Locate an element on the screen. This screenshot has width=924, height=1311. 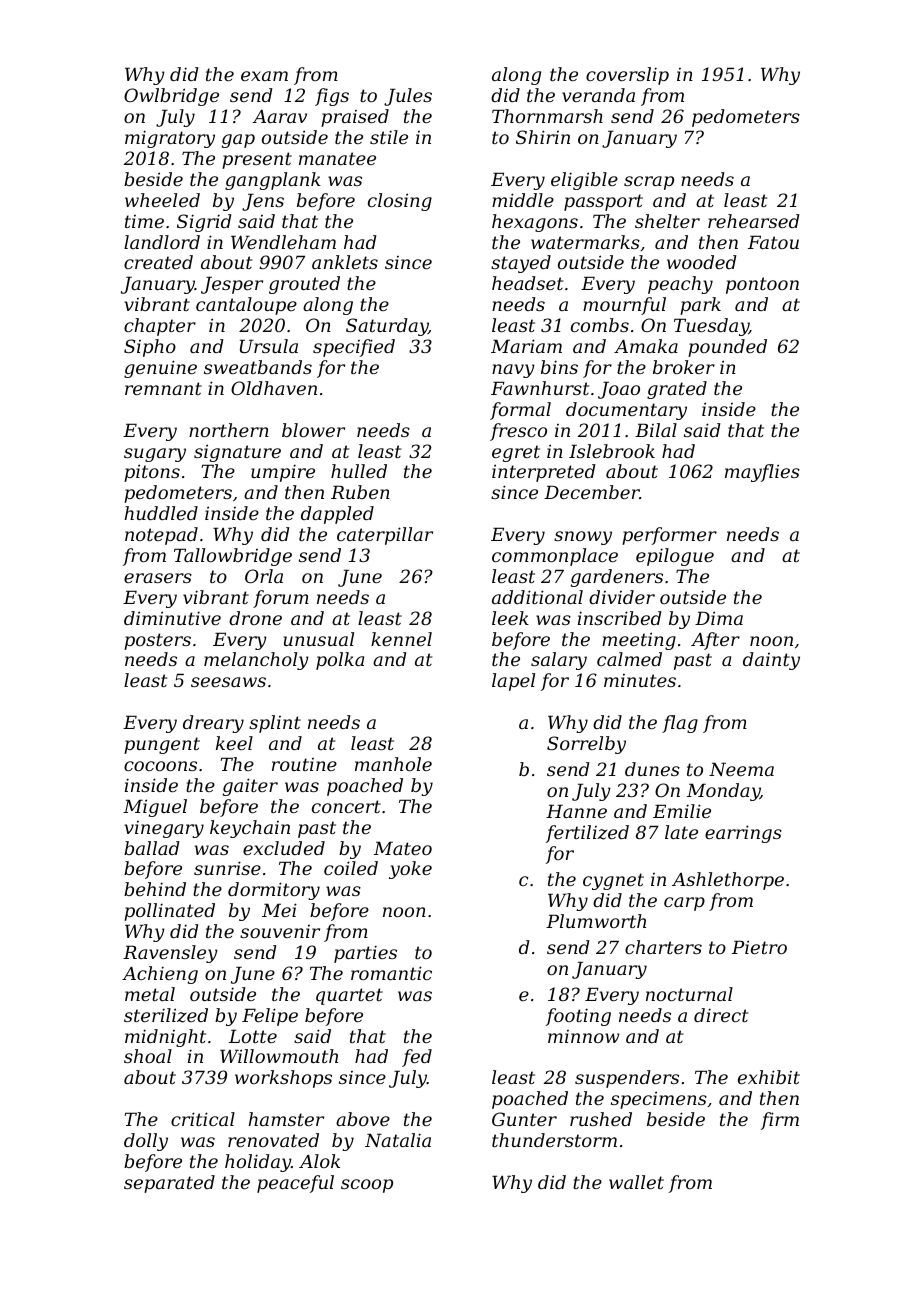
navy is located at coordinates (513, 371).
